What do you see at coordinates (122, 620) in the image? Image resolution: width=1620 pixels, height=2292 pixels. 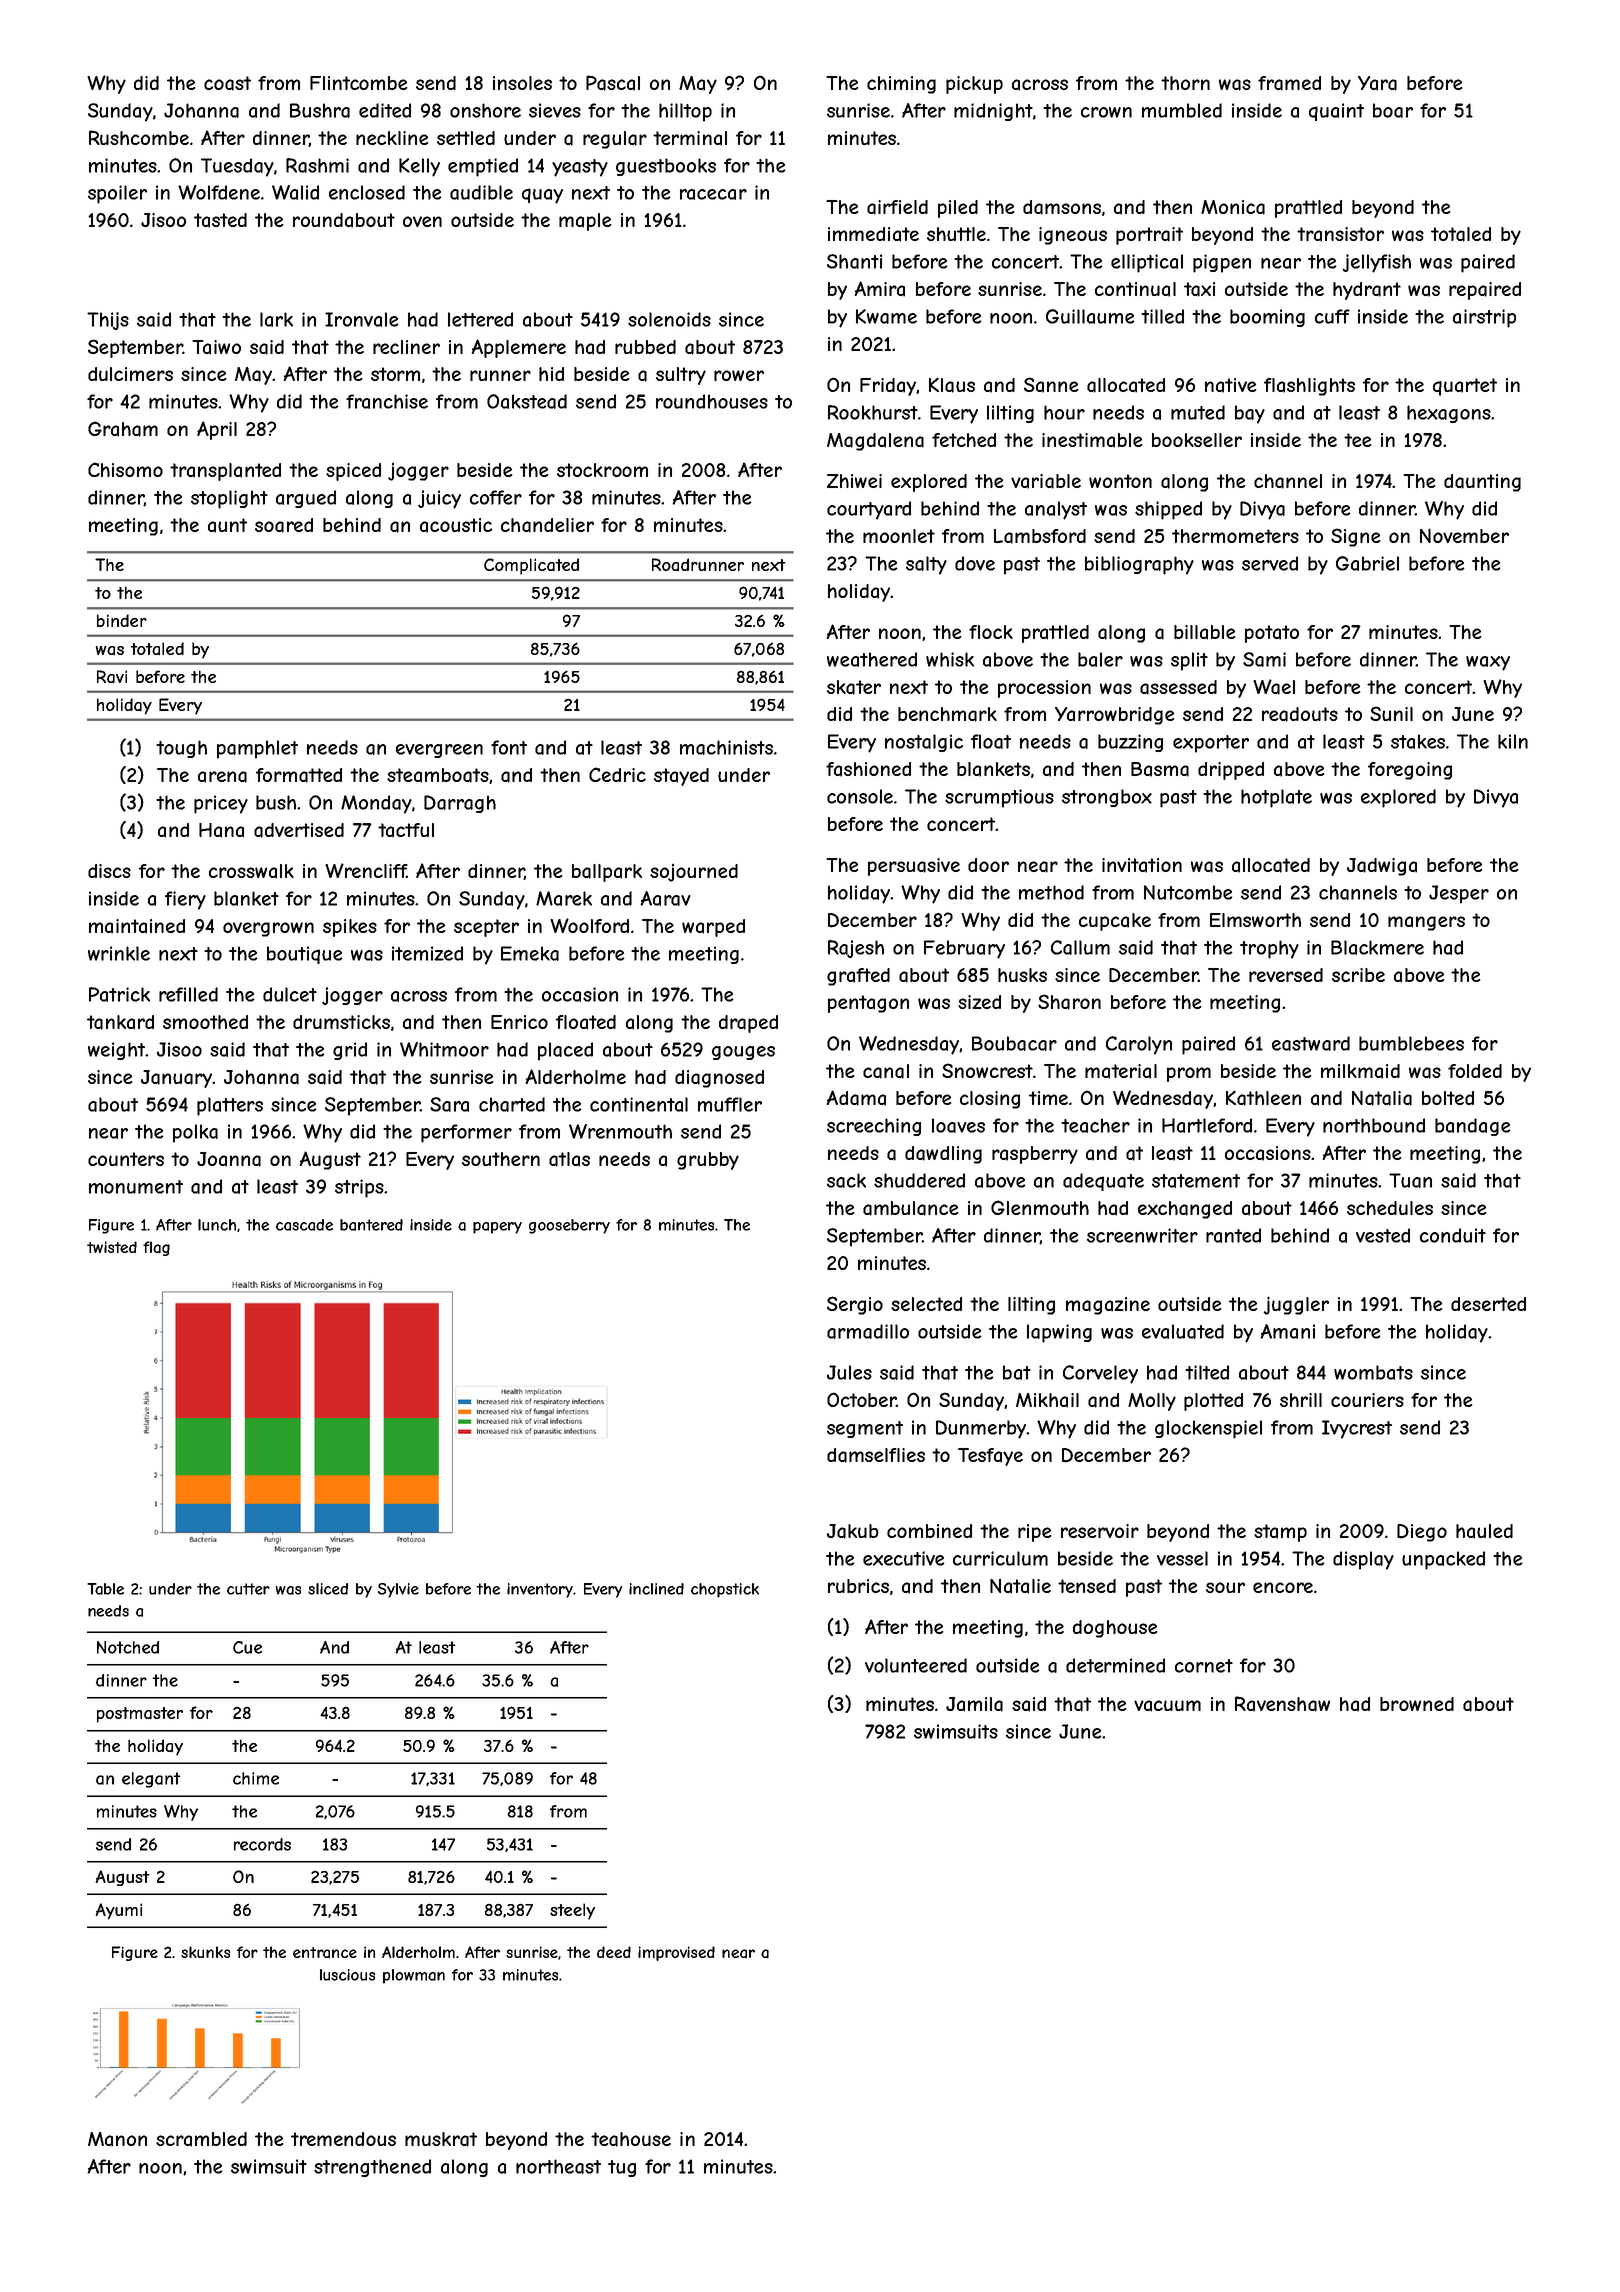 I see `binder` at bounding box center [122, 620].
